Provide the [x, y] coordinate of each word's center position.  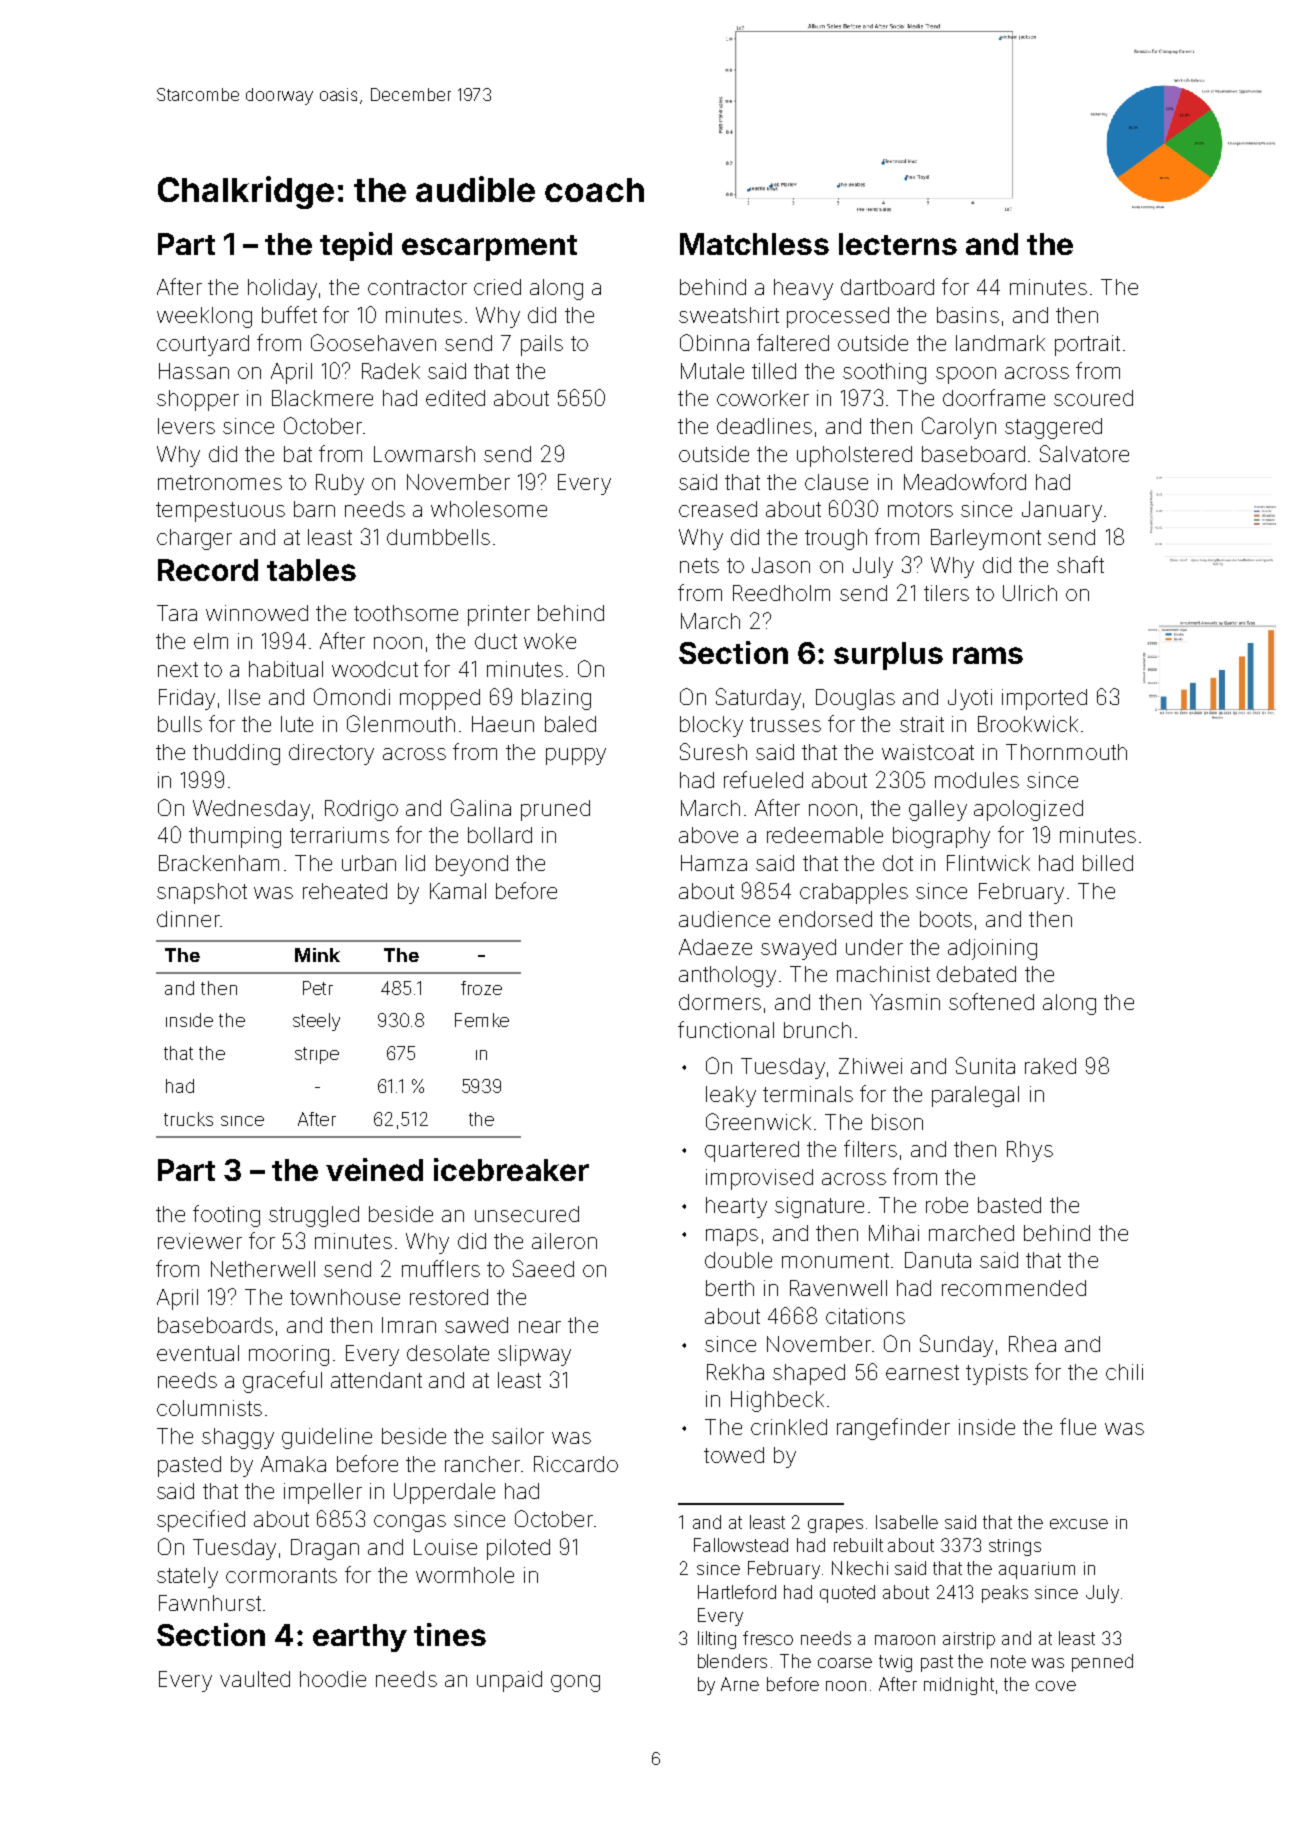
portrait [1087, 345]
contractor [417, 287]
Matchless [754, 244]
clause [836, 482]
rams [988, 655]
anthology [727, 976]
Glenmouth [401, 723]
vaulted [255, 1679]
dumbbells [438, 537]
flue [1078, 1426]
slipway [534, 1355]
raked [1050, 1066]
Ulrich [1030, 593]
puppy [576, 756]
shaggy [238, 1438]
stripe [317, 1055]
